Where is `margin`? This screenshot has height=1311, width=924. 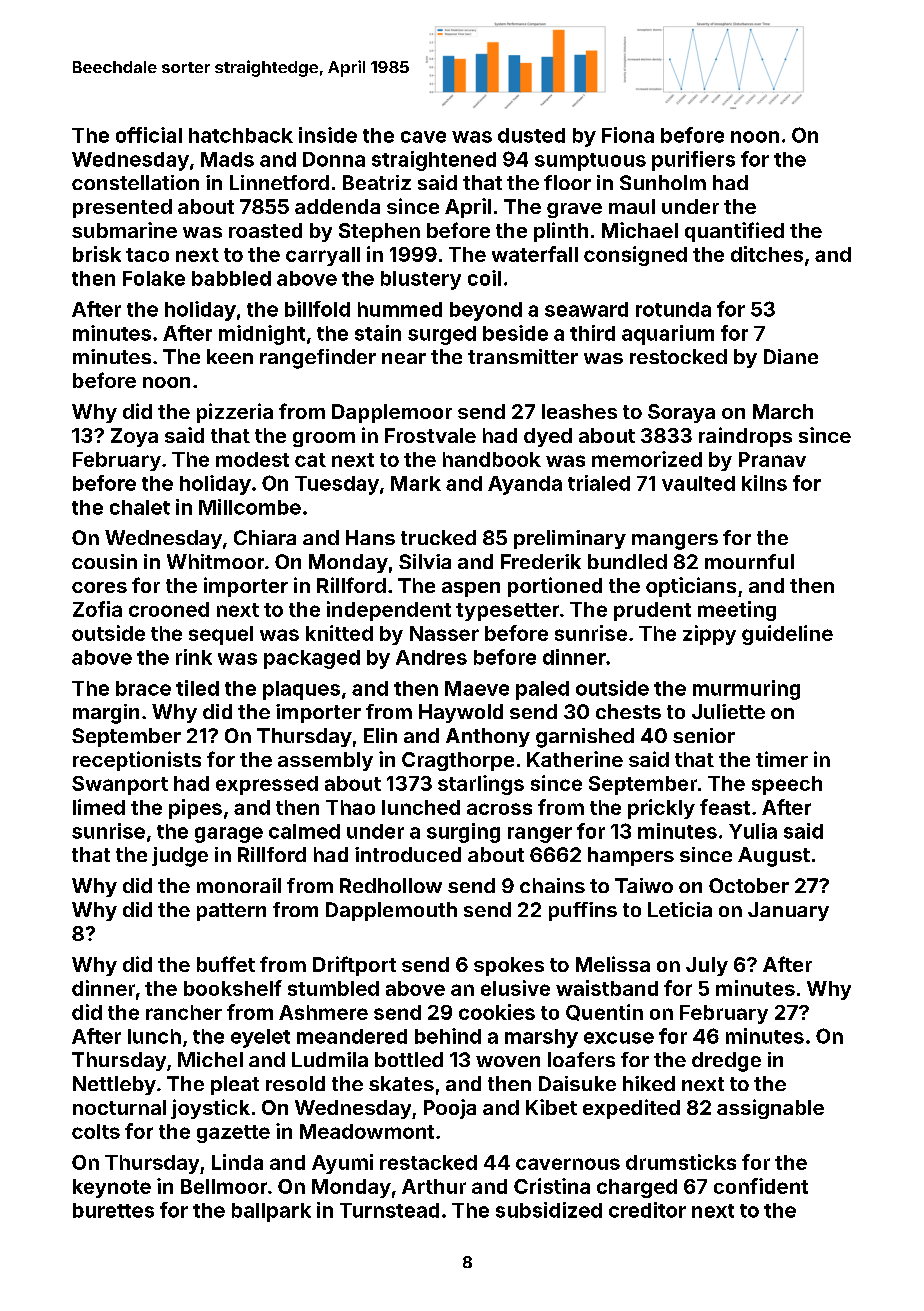 margin is located at coordinates (106, 714).
